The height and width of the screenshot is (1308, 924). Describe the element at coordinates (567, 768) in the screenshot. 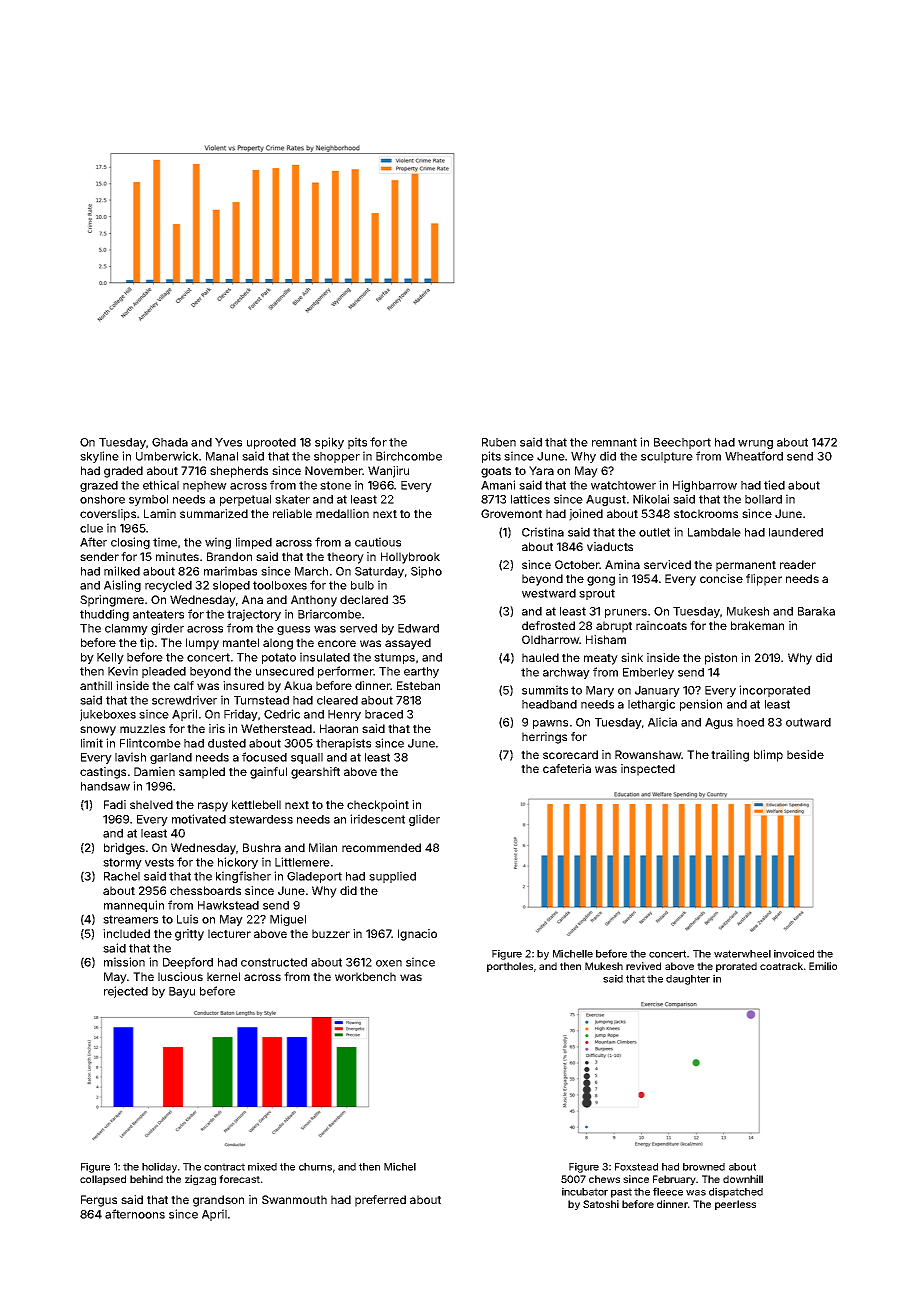

I see `cafeteria` at that location.
